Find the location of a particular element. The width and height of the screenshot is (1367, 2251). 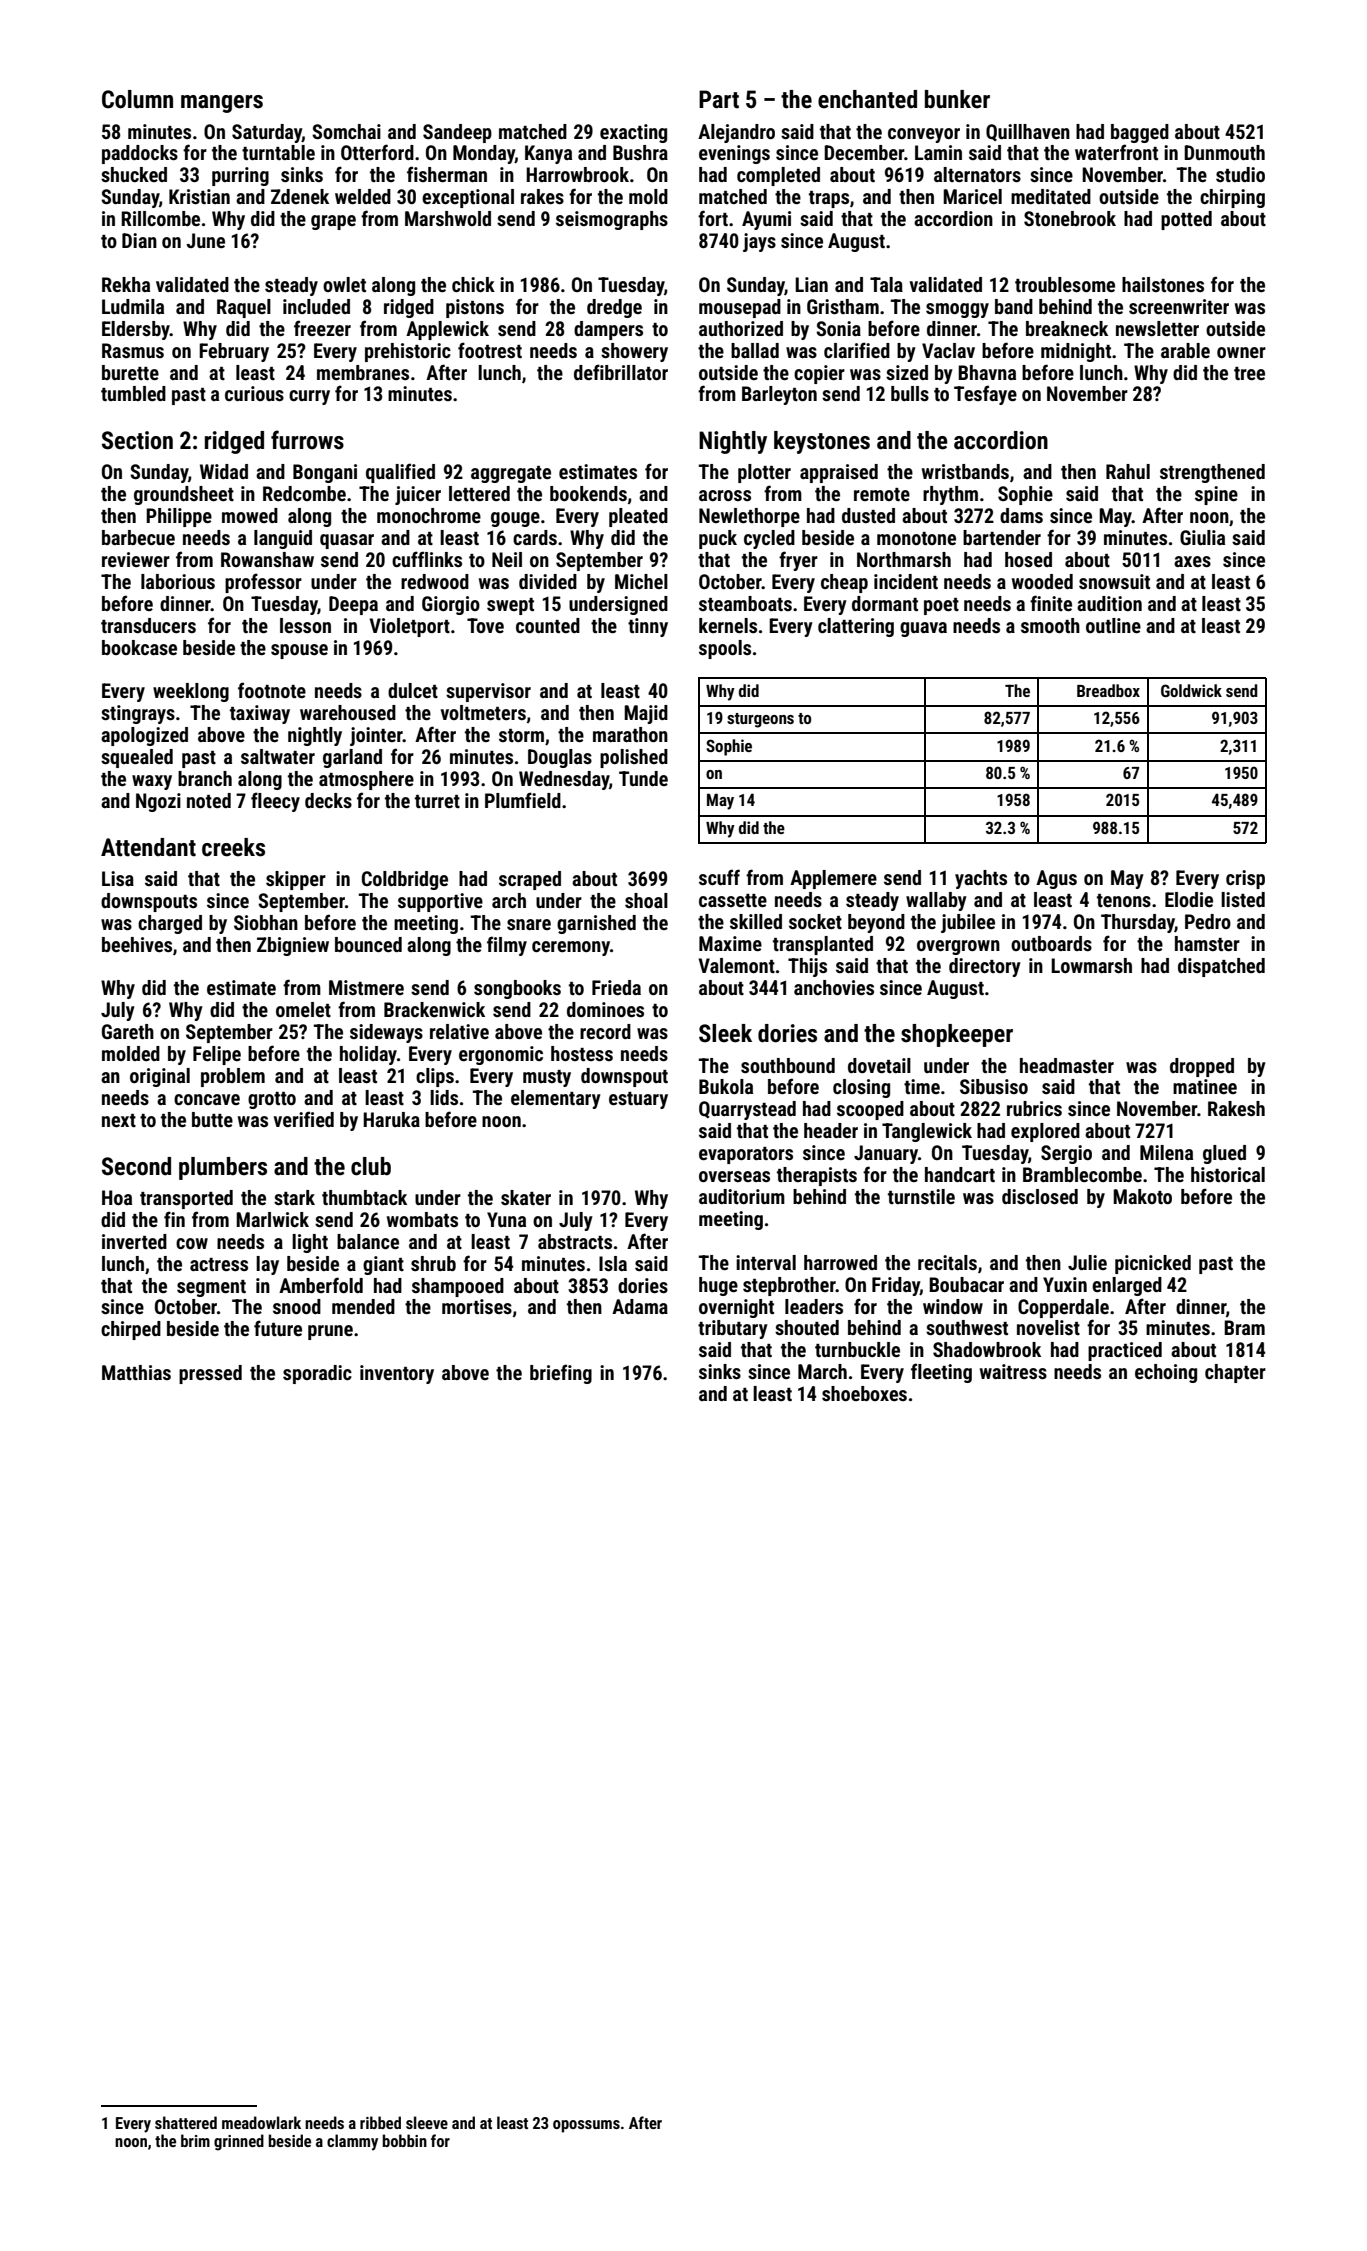

grinned is located at coordinates (239, 2142).
